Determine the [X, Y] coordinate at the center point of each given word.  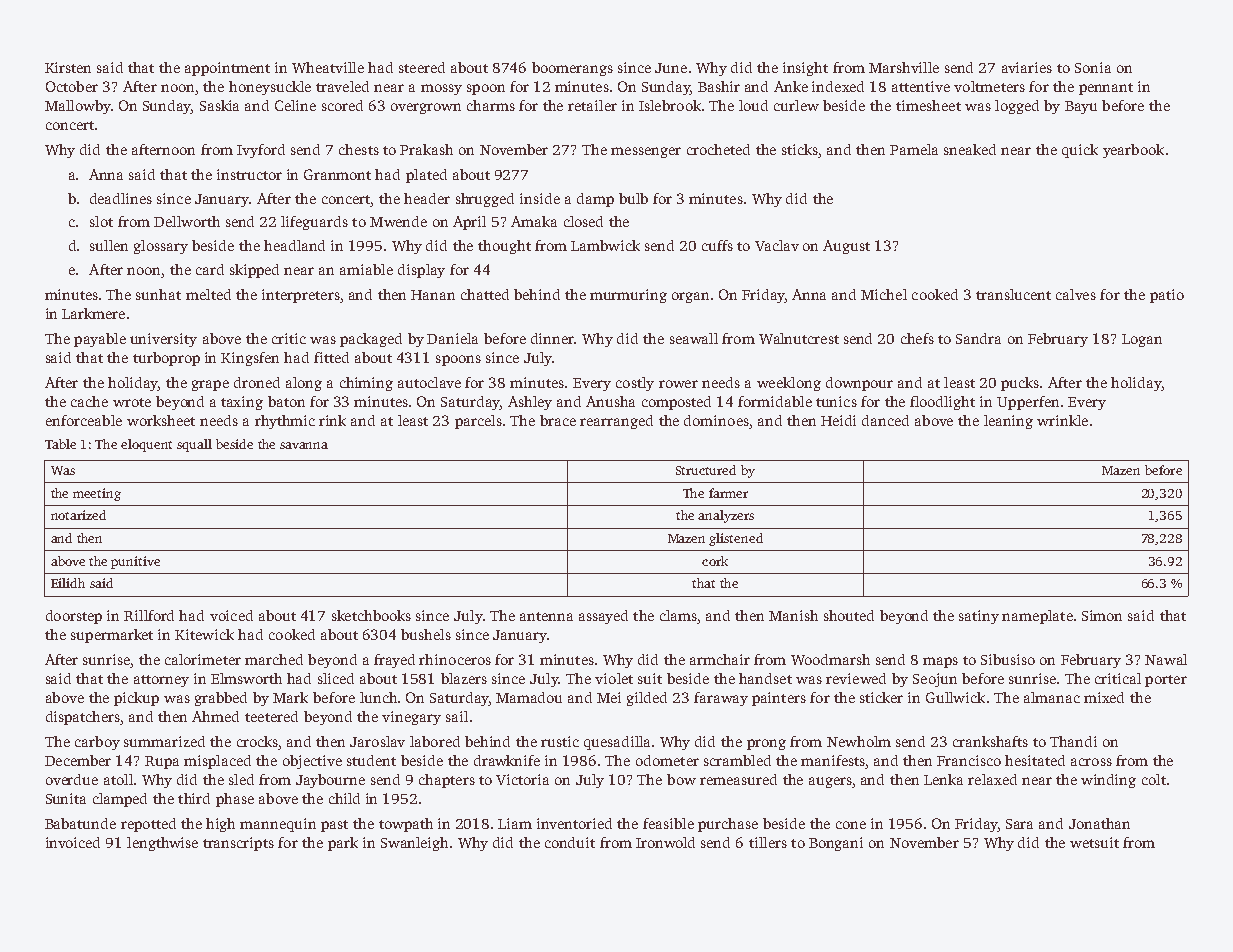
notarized [78, 515]
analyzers [726, 516]
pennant [1106, 89]
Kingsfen [250, 359]
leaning [1008, 422]
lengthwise [162, 844]
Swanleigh [414, 844]
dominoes [716, 420]
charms [491, 105]
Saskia [219, 105]
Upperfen [1028, 403]
